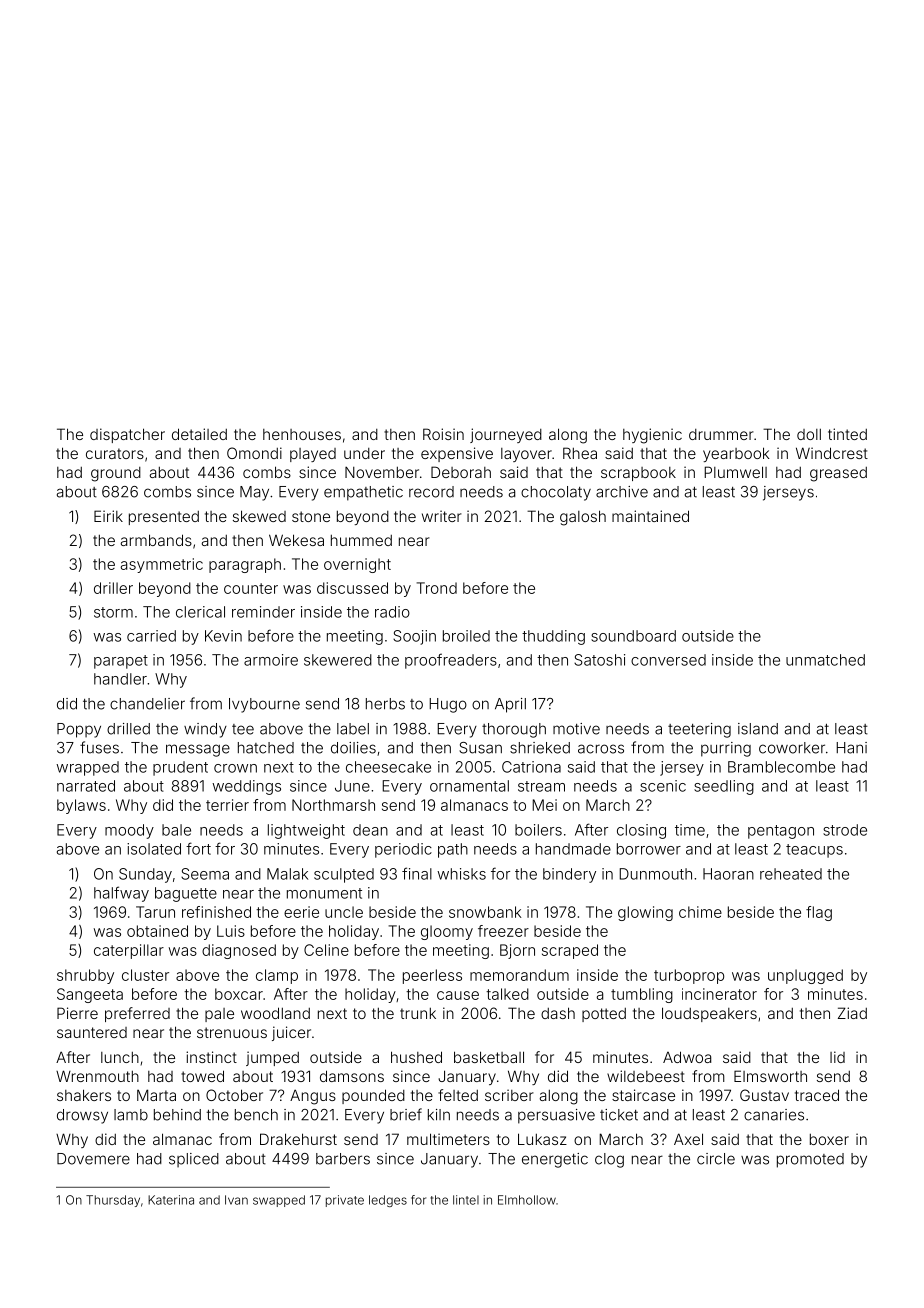 The height and width of the screenshot is (1308, 924). What do you see at coordinates (113, 1201) in the screenshot?
I see `Thursday` at bounding box center [113, 1201].
